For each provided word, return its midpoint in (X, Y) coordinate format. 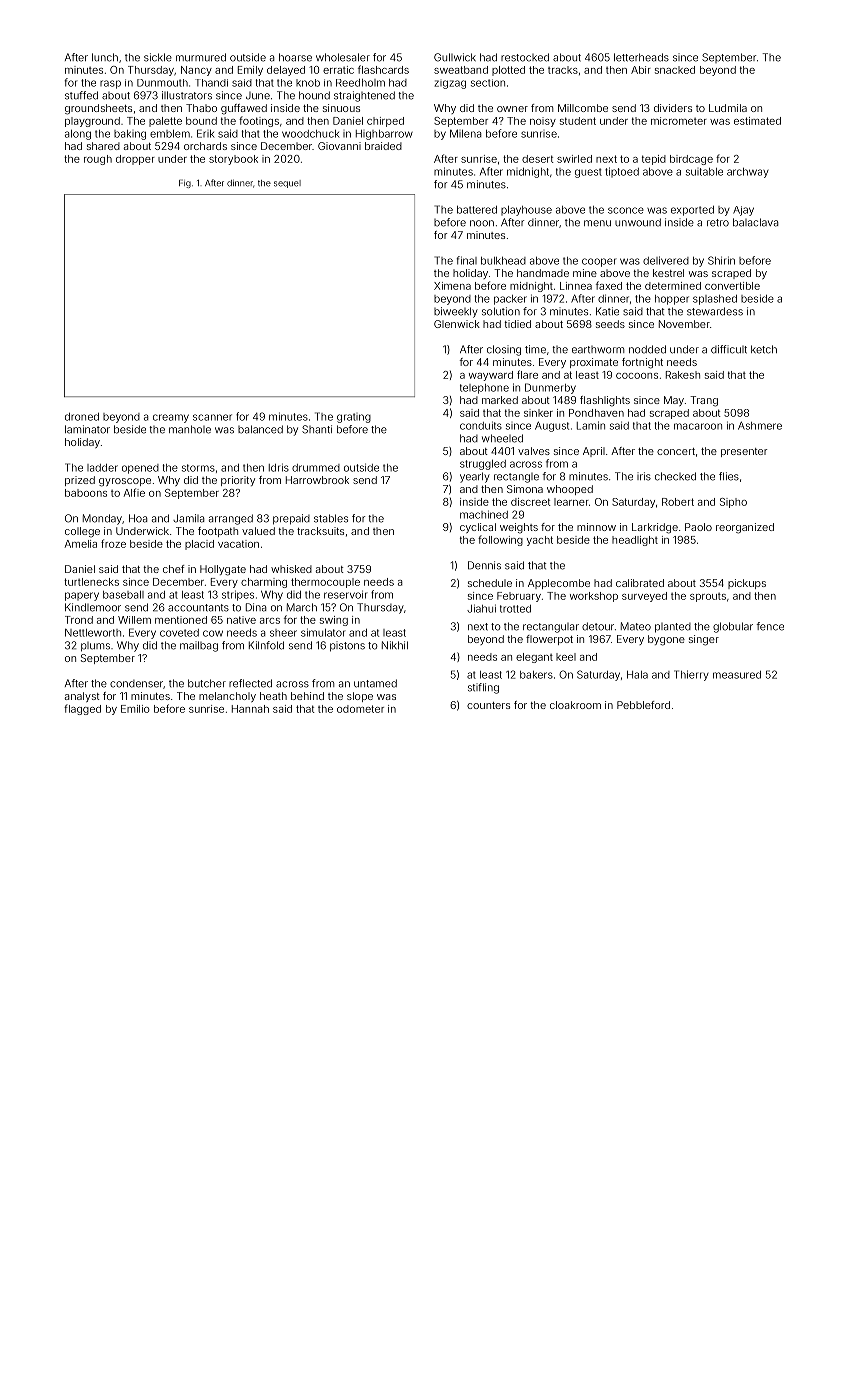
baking (130, 135)
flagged (82, 709)
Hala (637, 675)
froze (113, 543)
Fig (185, 183)
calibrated (640, 583)
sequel (287, 184)
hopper (672, 300)
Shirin (721, 260)
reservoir (346, 594)
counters (488, 705)
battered (477, 210)
